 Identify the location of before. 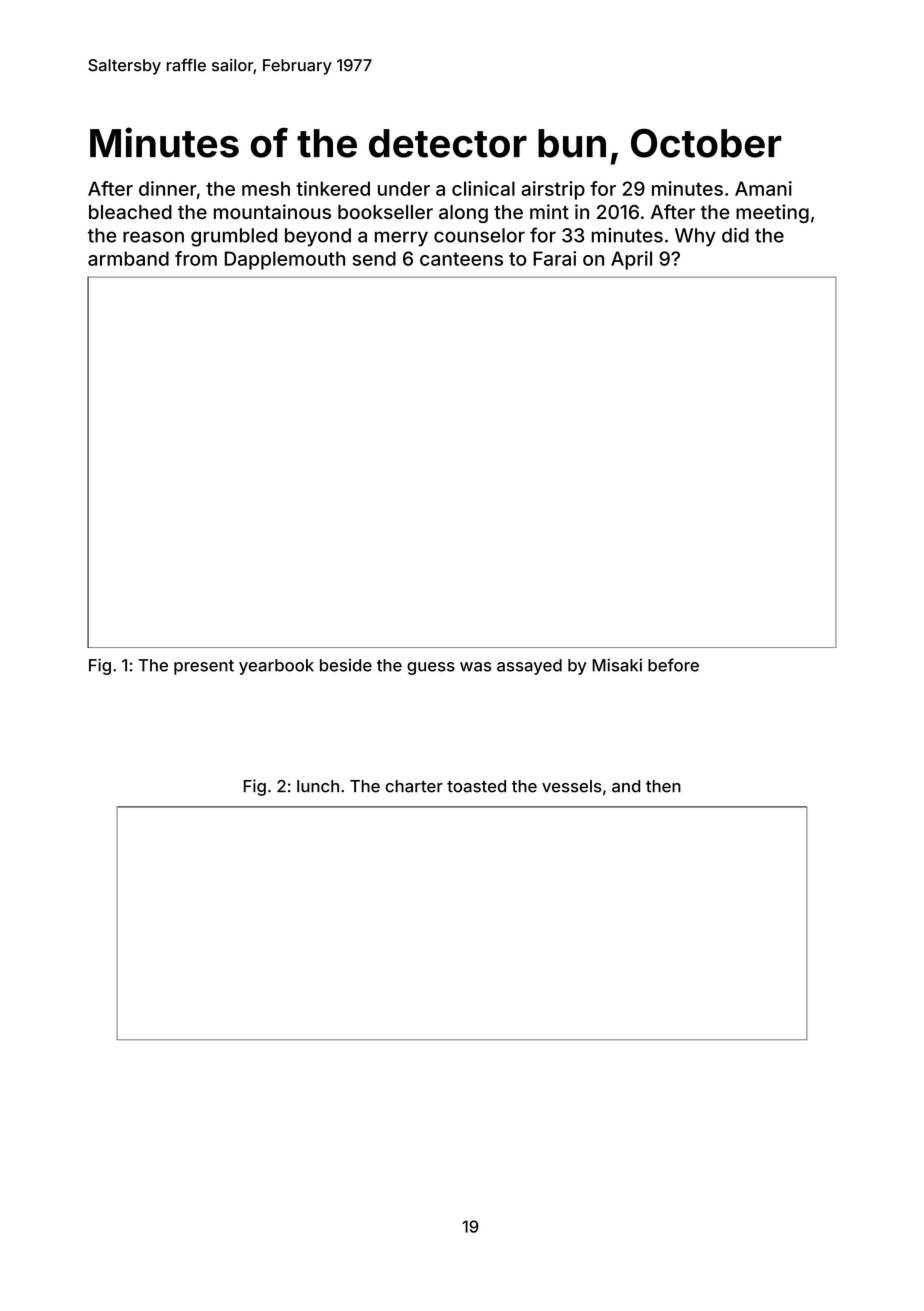
(673, 665).
